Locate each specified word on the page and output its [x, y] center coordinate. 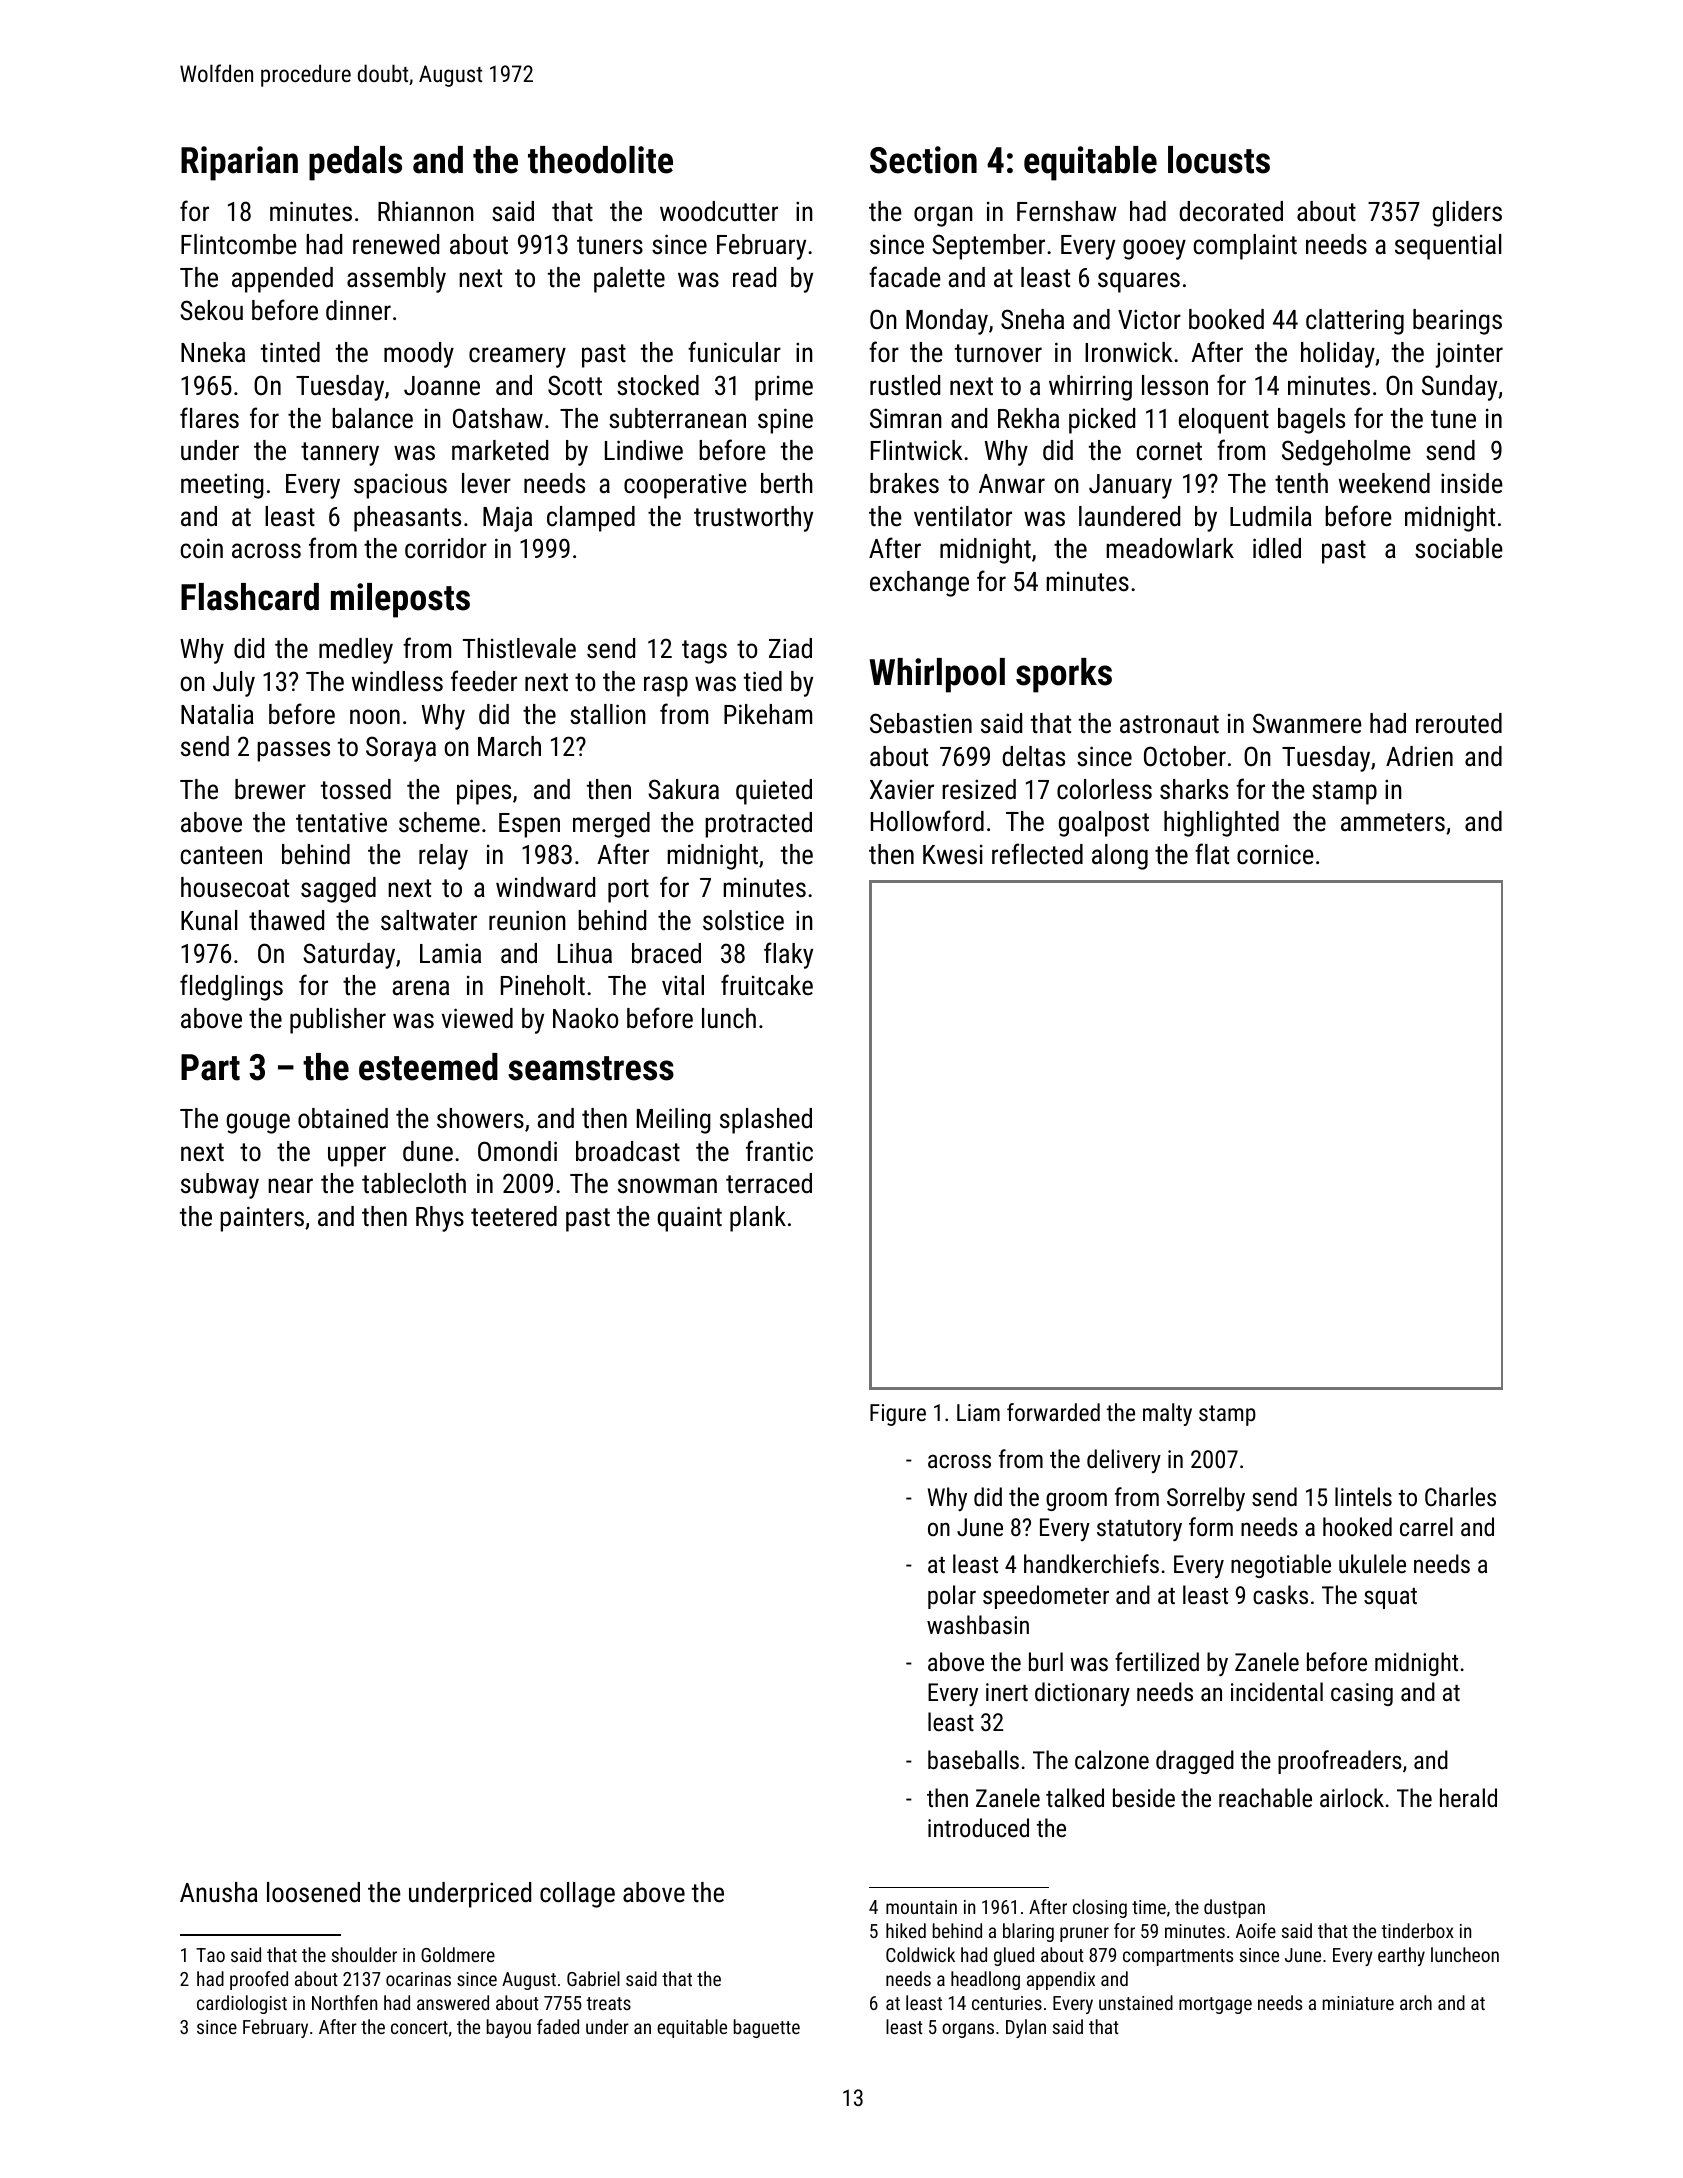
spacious [400, 486]
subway [220, 1186]
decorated [1231, 211]
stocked [658, 385]
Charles [1460, 1496]
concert [419, 2027]
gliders [1467, 214]
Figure [898, 1415]
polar [952, 1597]
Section [923, 160]
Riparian [239, 163]
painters [262, 1219]
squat [1390, 1598]
